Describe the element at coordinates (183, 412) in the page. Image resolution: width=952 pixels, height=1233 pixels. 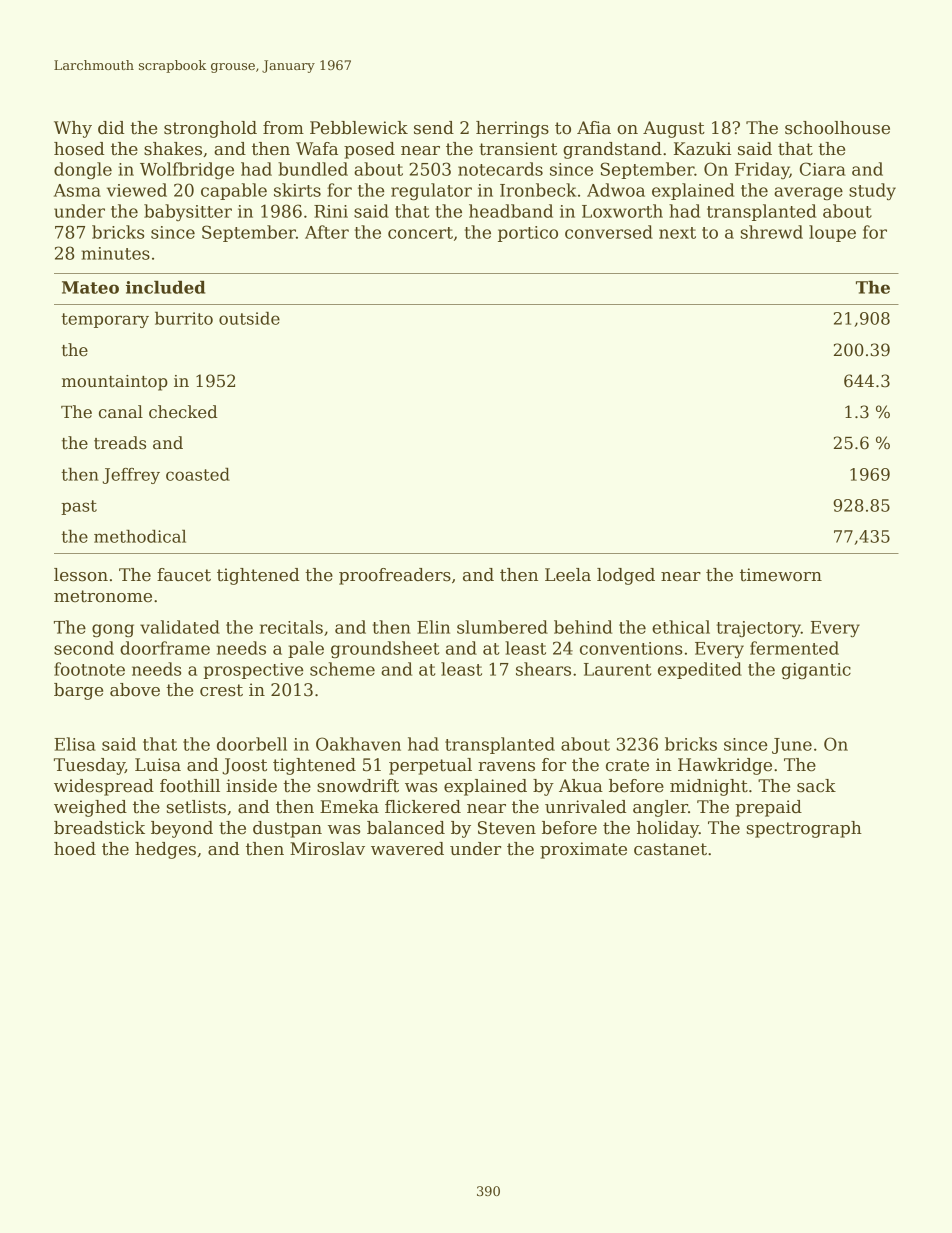
I see `checked` at that location.
